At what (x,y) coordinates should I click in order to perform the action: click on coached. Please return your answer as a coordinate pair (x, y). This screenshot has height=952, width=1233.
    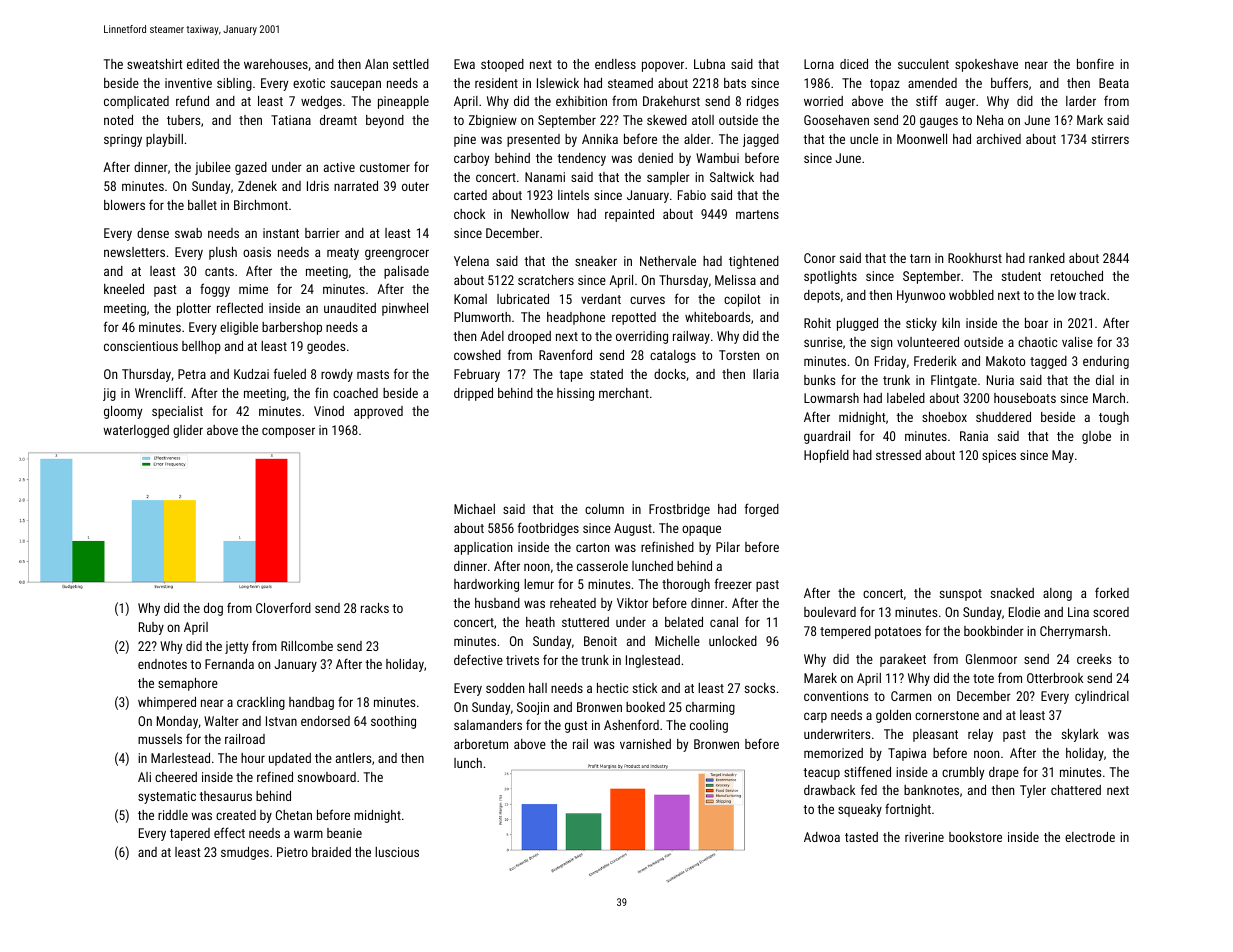
    Looking at the image, I should click on (355, 393).
